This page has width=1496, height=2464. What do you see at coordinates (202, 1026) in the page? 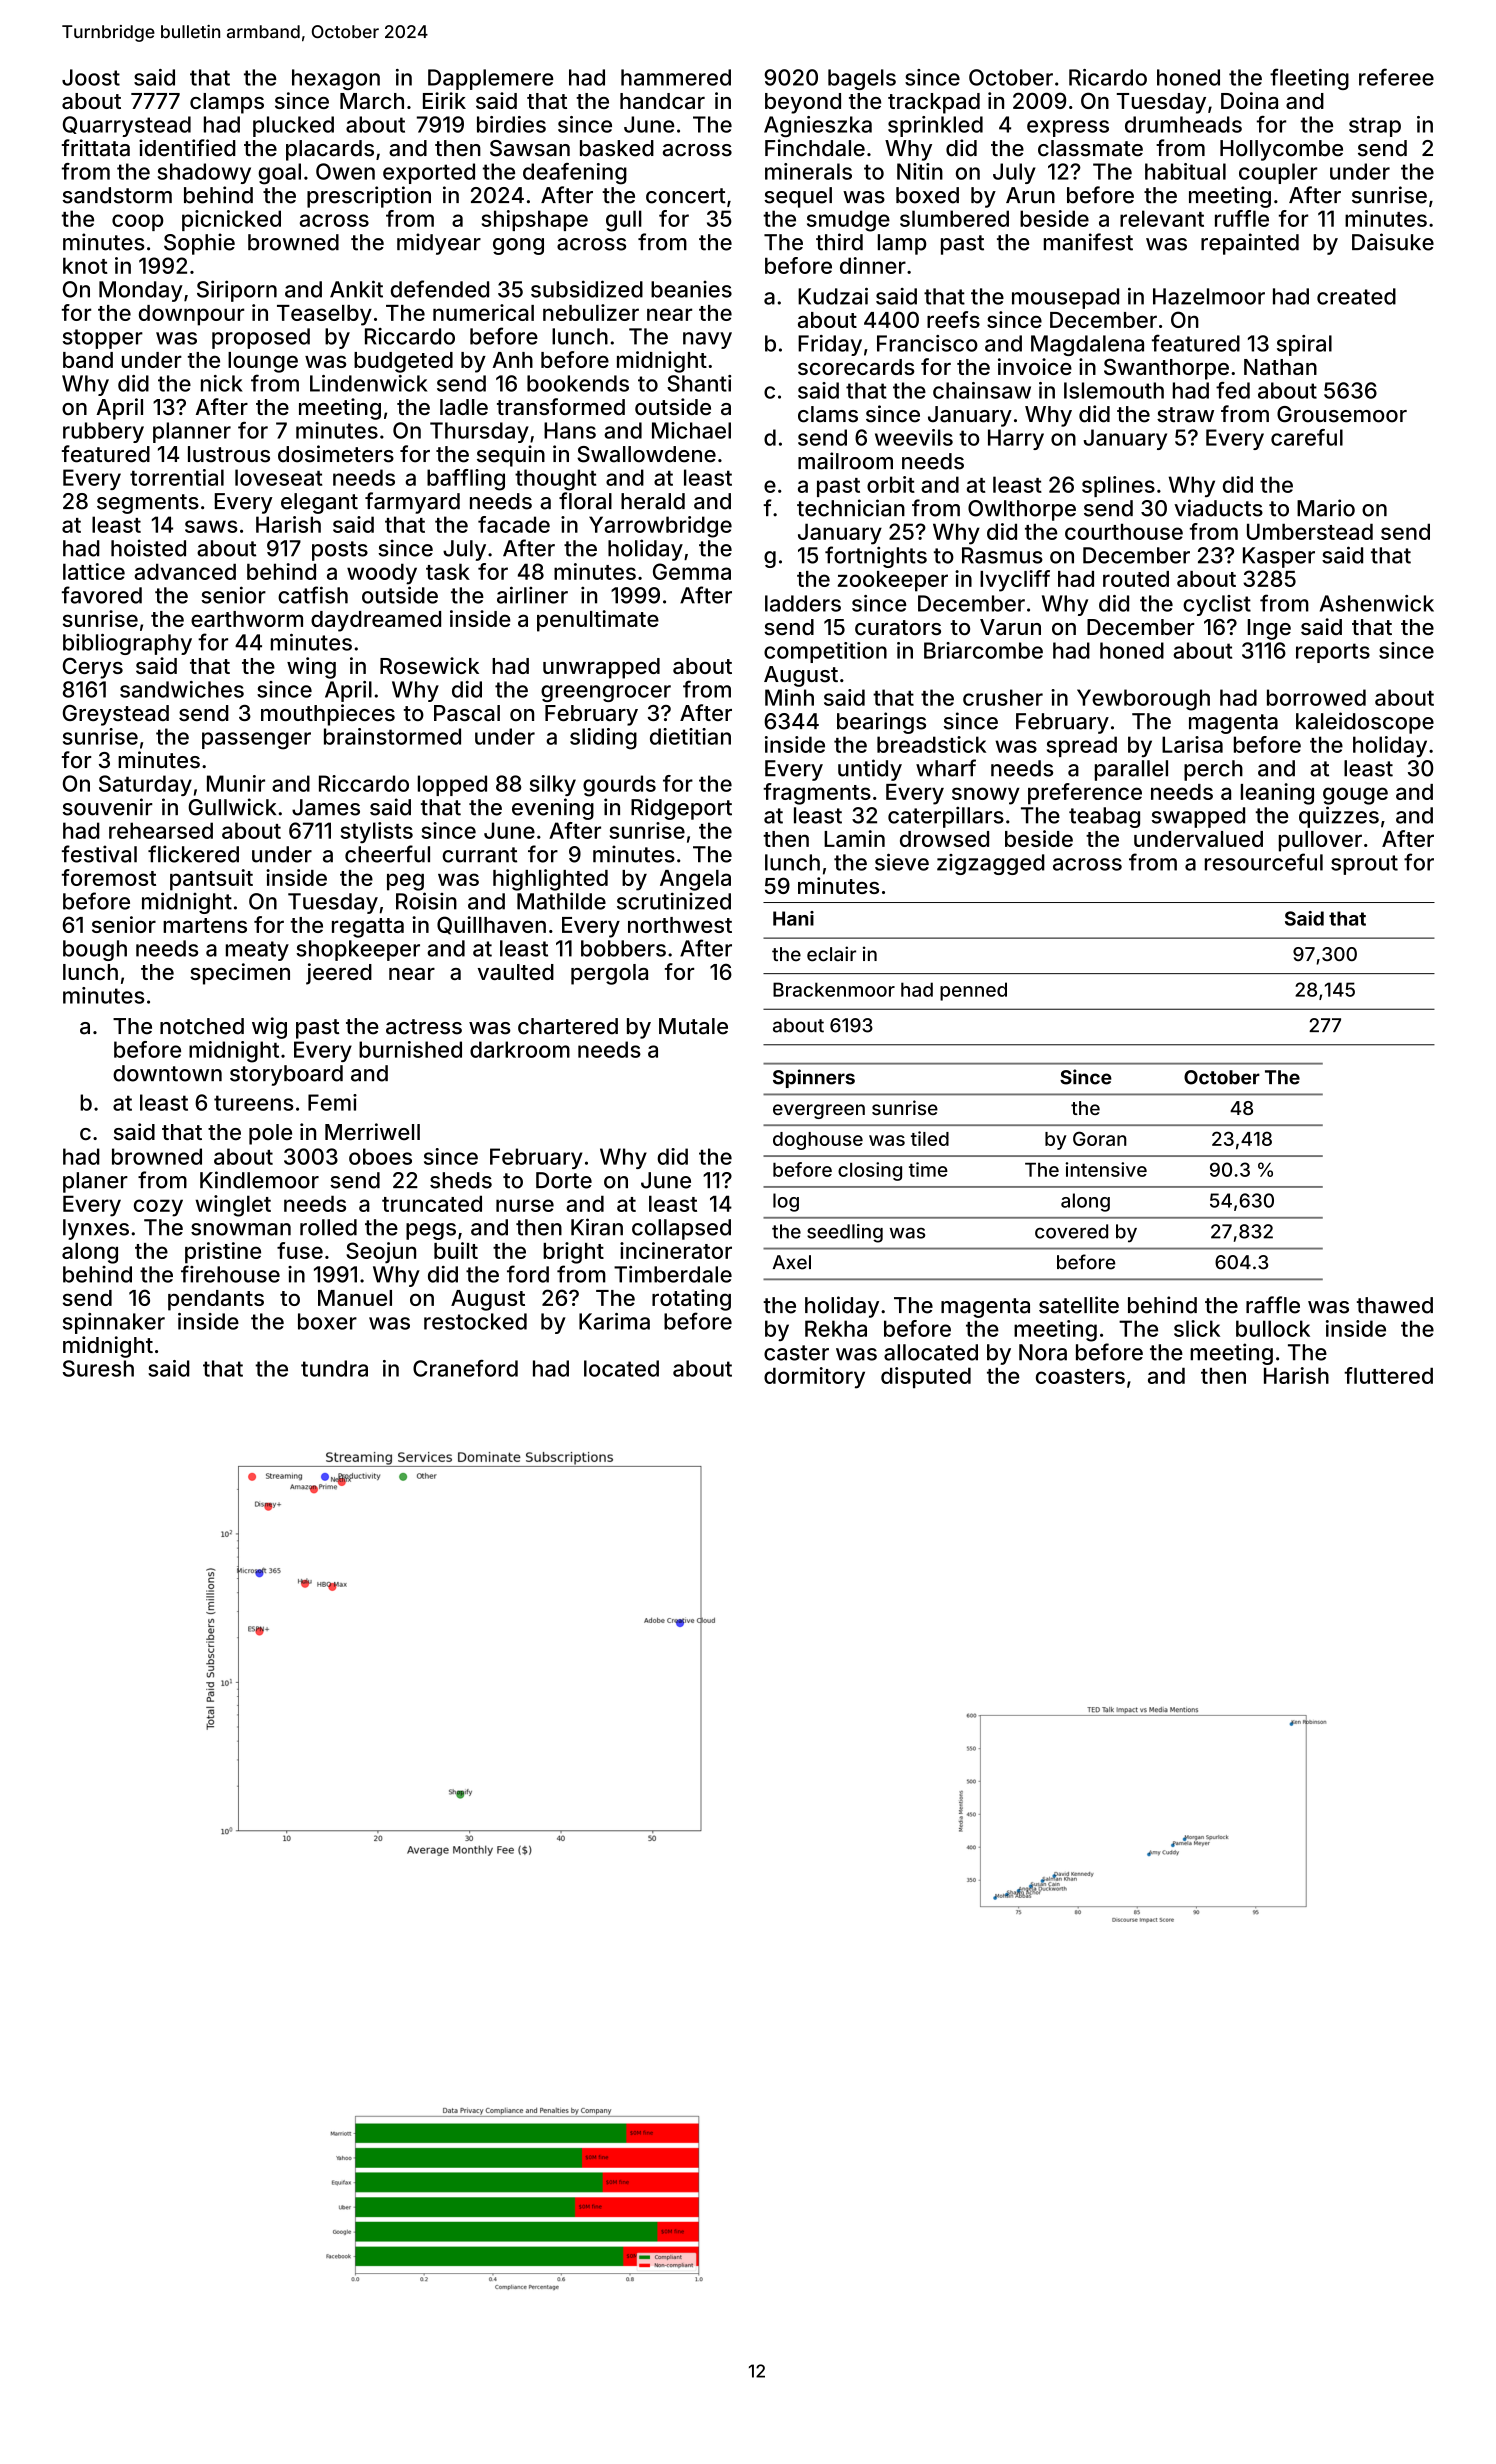
I see `notched` at bounding box center [202, 1026].
